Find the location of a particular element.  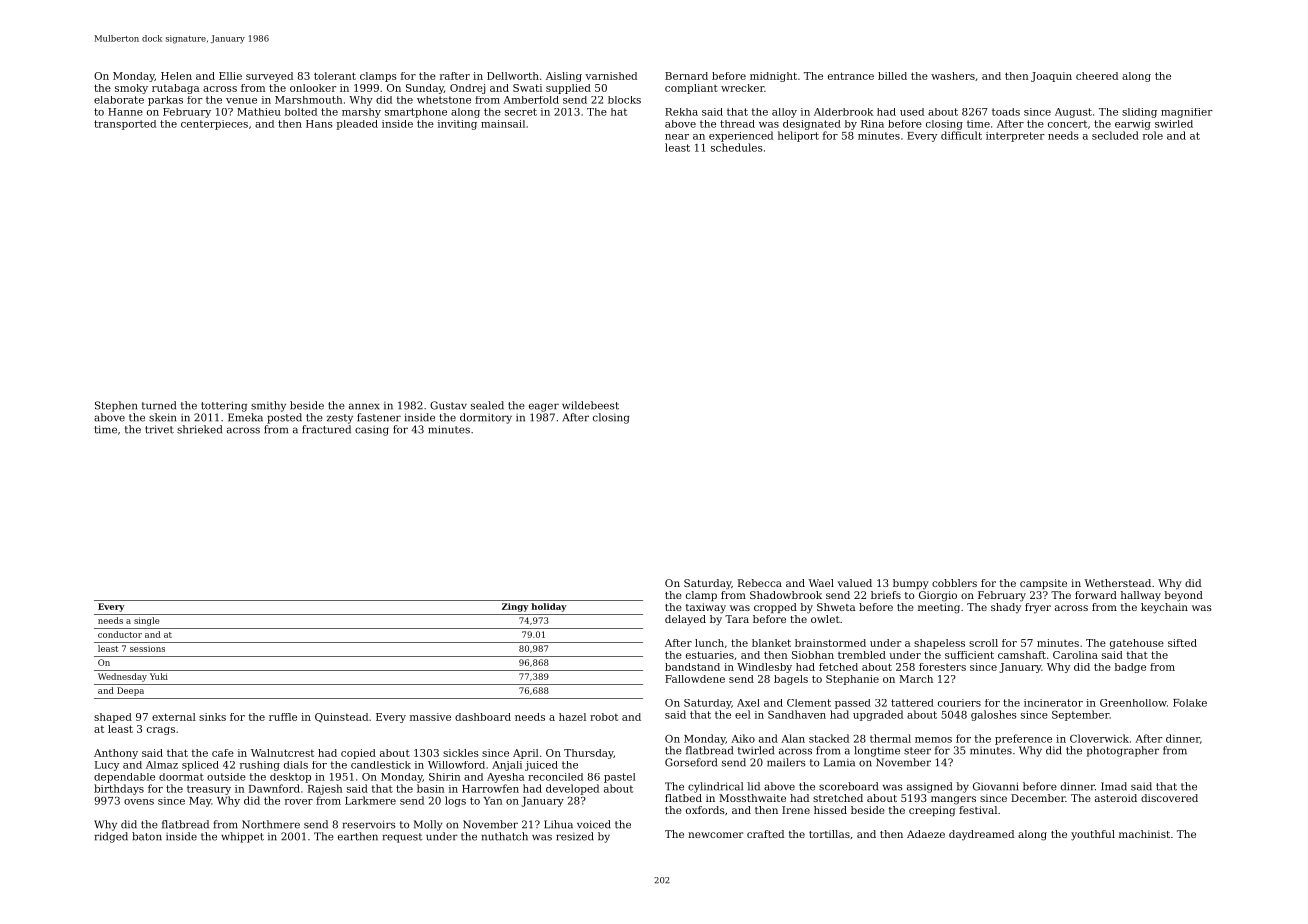

transported is located at coordinates (125, 125).
